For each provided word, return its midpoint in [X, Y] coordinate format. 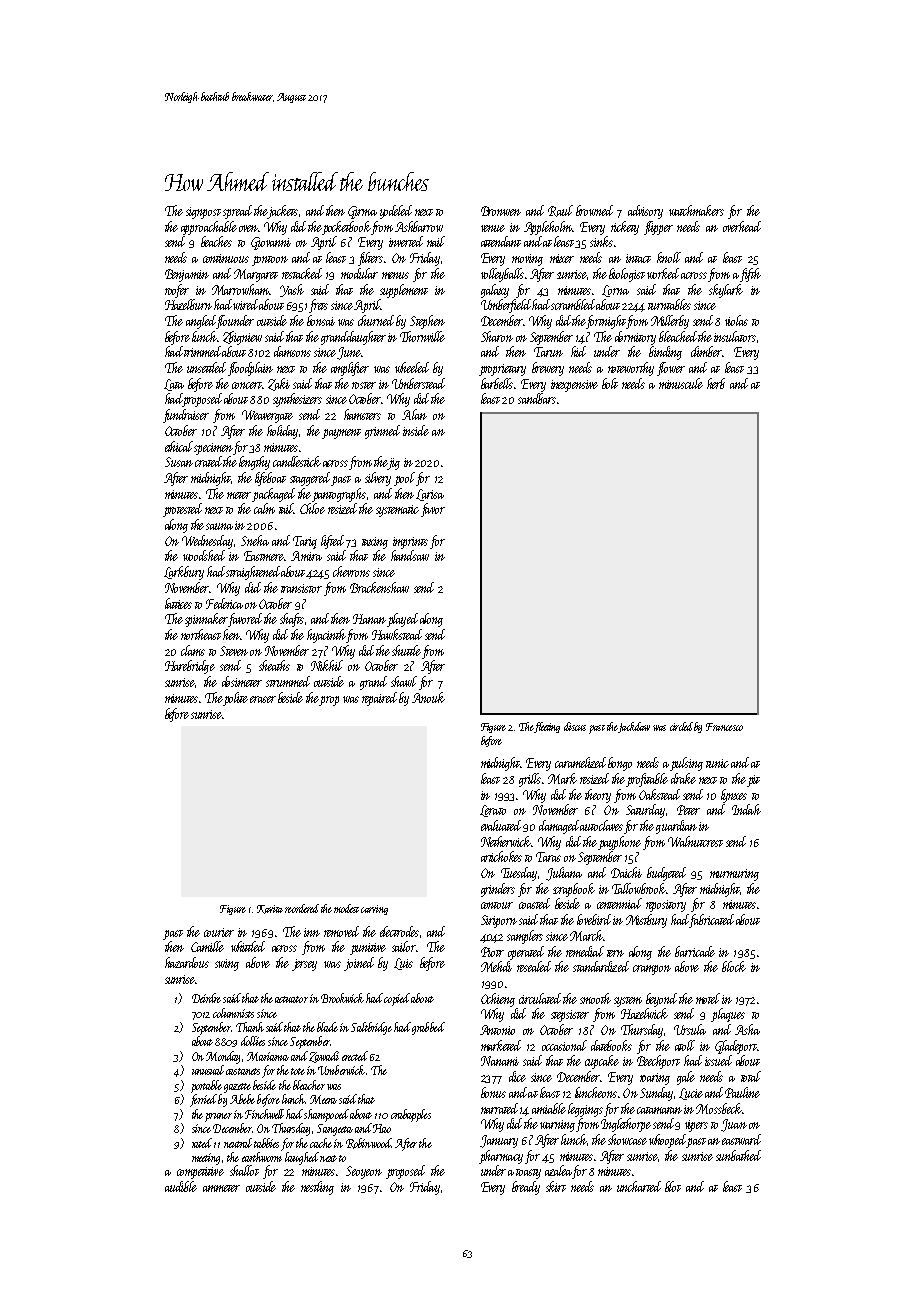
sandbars [537, 398]
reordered [302, 908]
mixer [562, 258]
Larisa [430, 495]
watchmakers [696, 210]
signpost [203, 213]
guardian [676, 827]
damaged [559, 827]
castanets [243, 1071]
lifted [332, 542]
